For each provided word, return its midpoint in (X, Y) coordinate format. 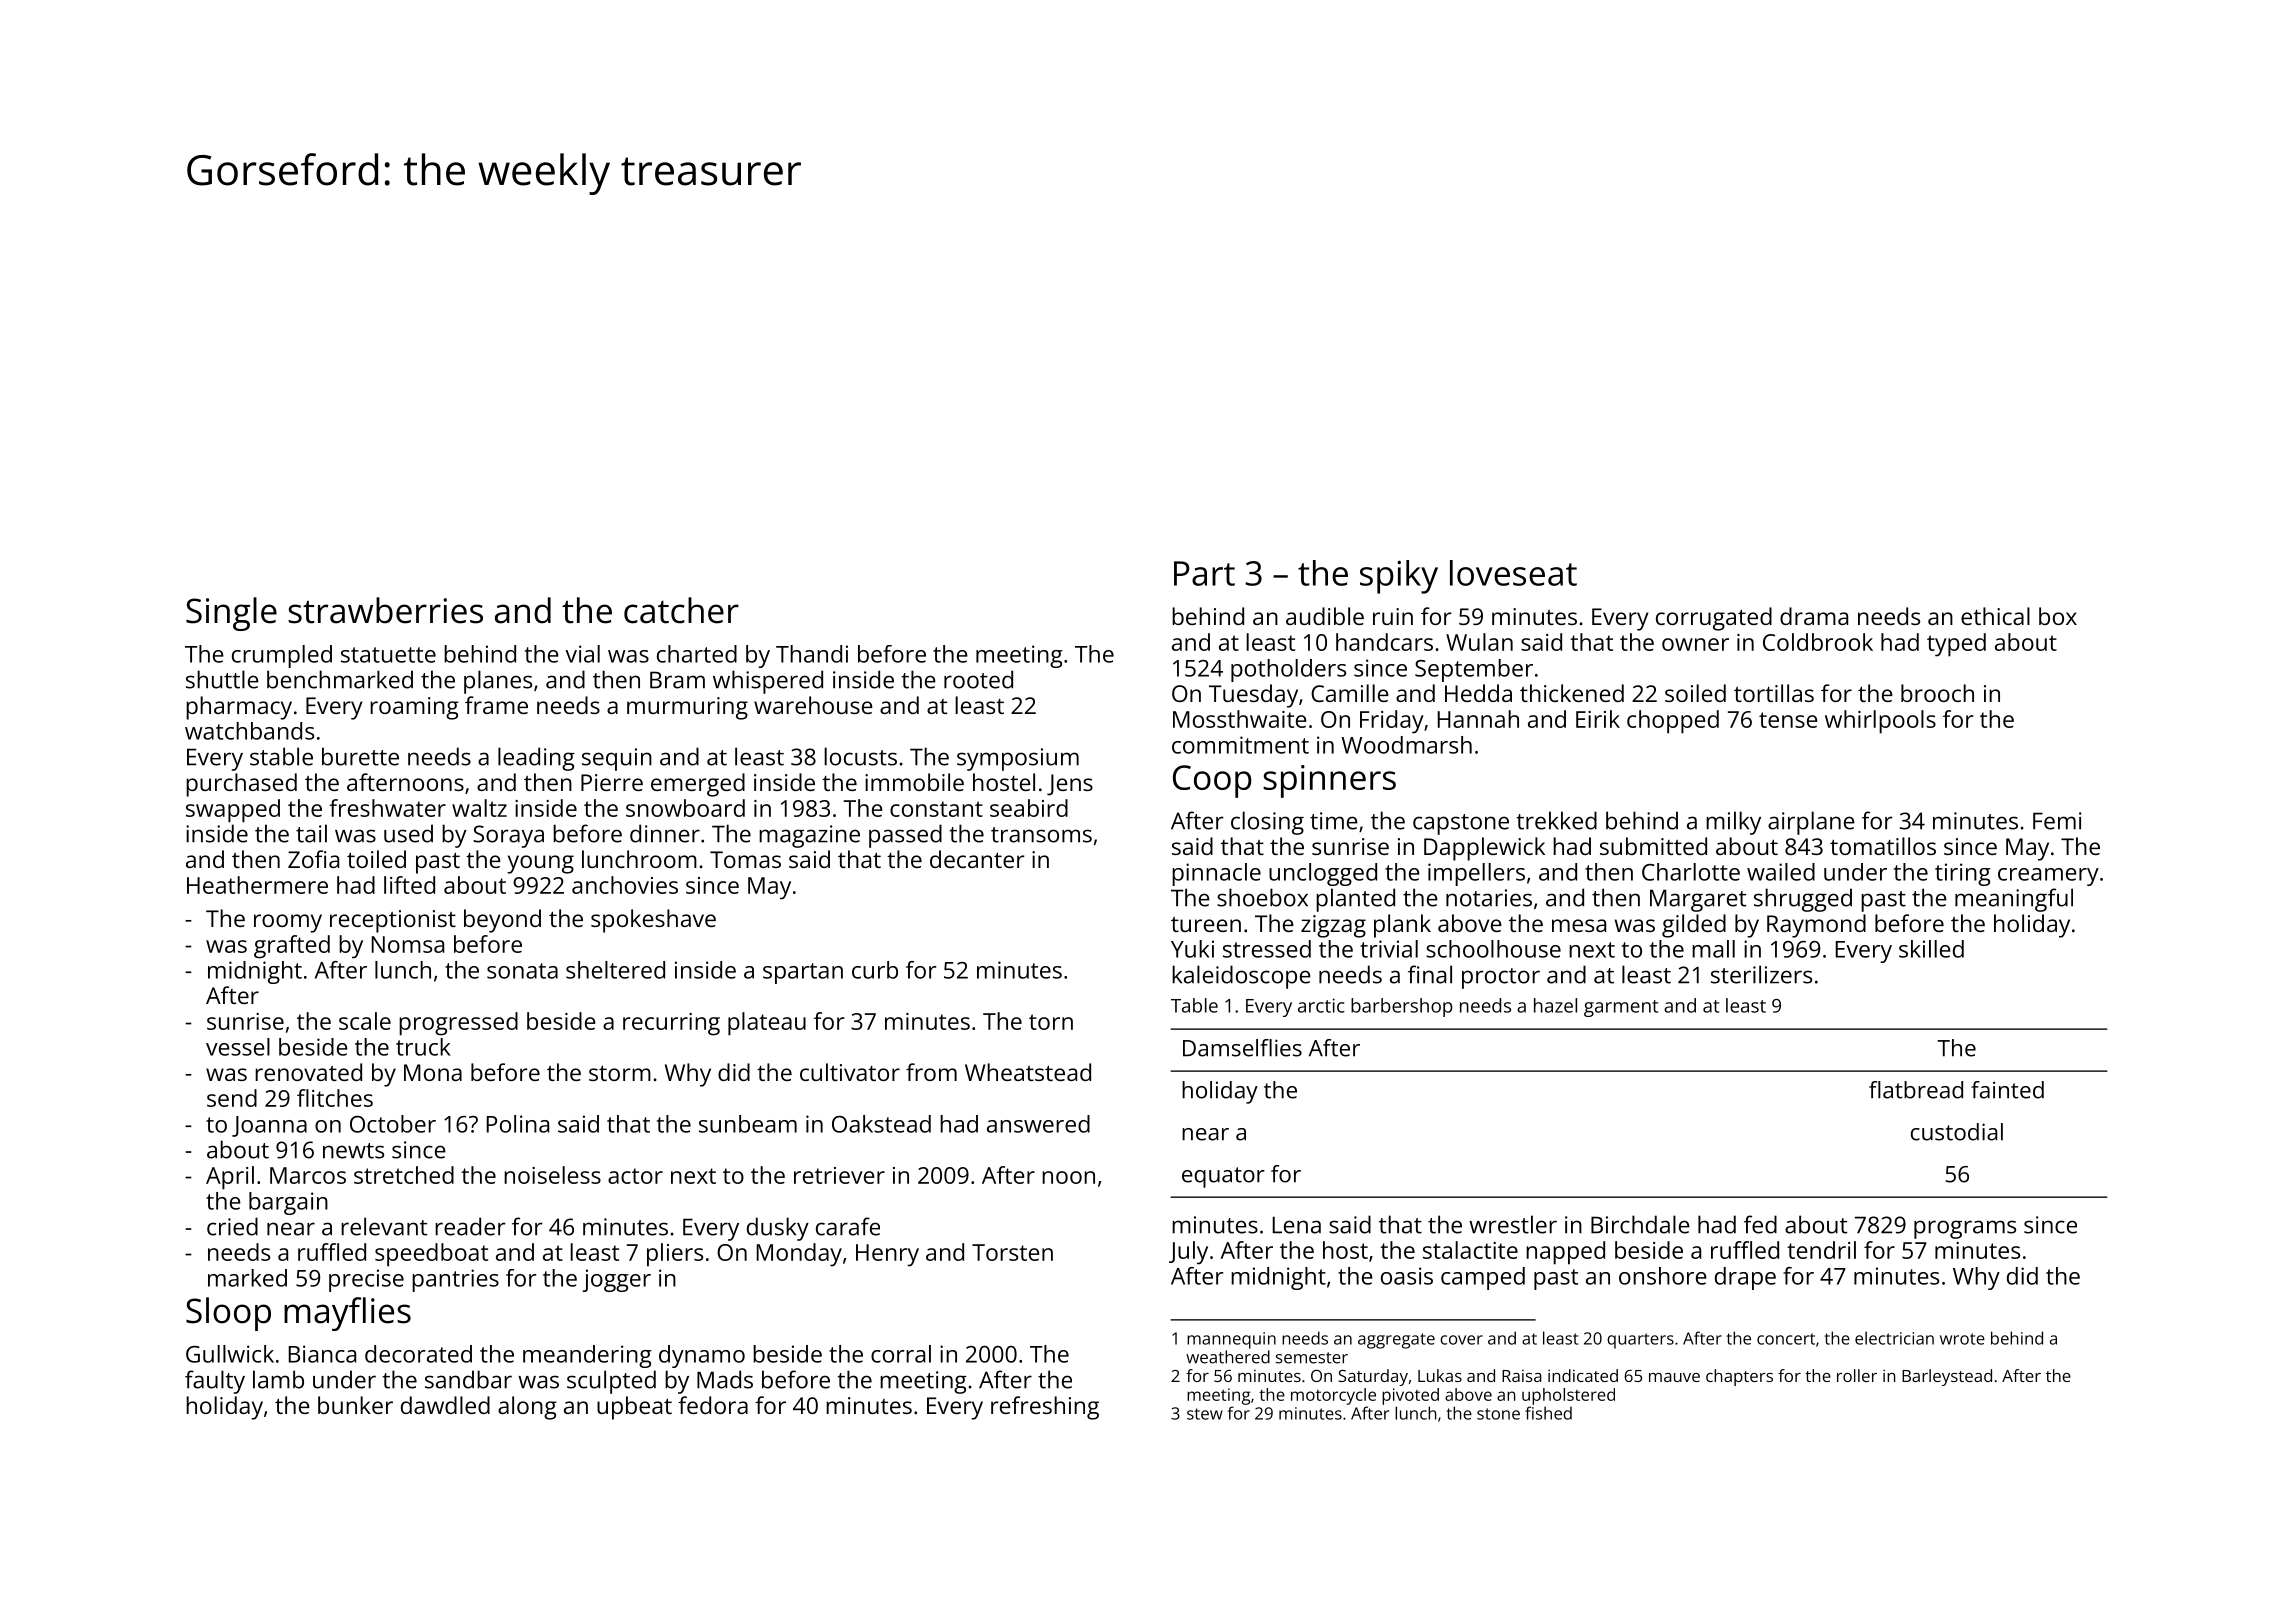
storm (620, 1073)
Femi (2057, 821)
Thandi (812, 654)
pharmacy (239, 708)
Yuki (1192, 949)
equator (1223, 1177)
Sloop (228, 1314)
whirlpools (1880, 722)
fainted (2007, 1090)
